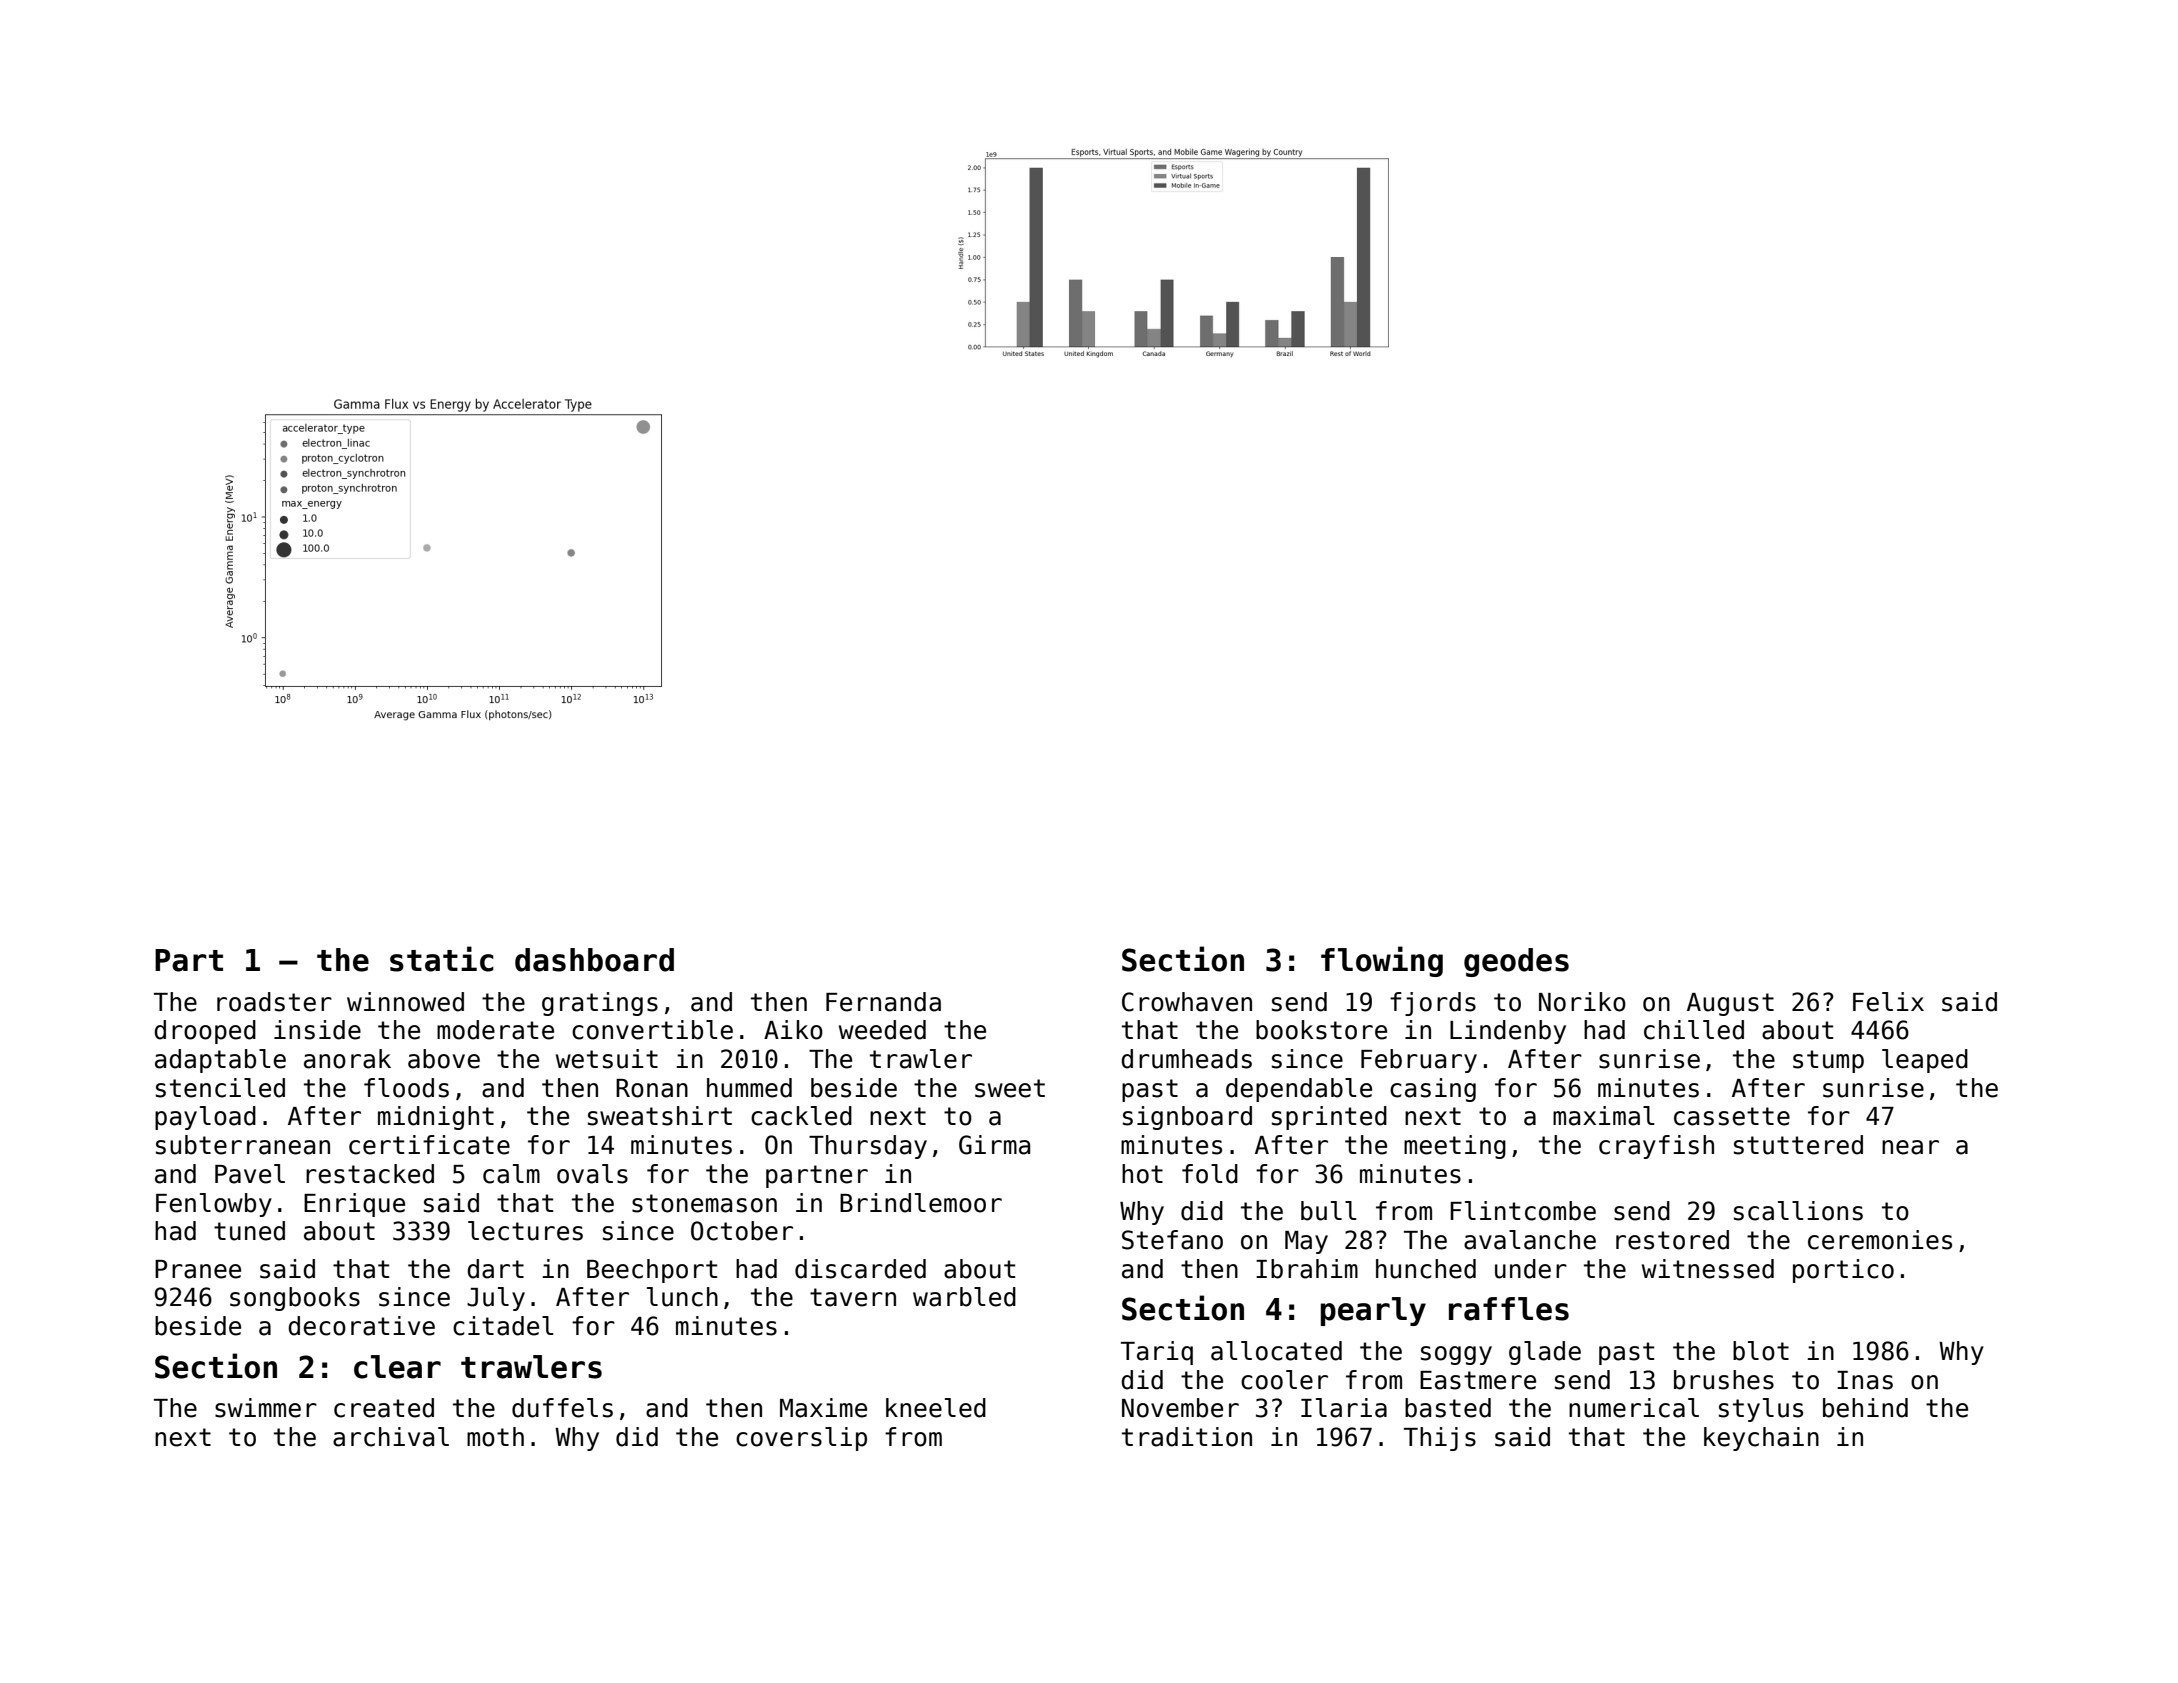 This image has width=2178, height=1683. I want to click on static, so click(442, 959).
